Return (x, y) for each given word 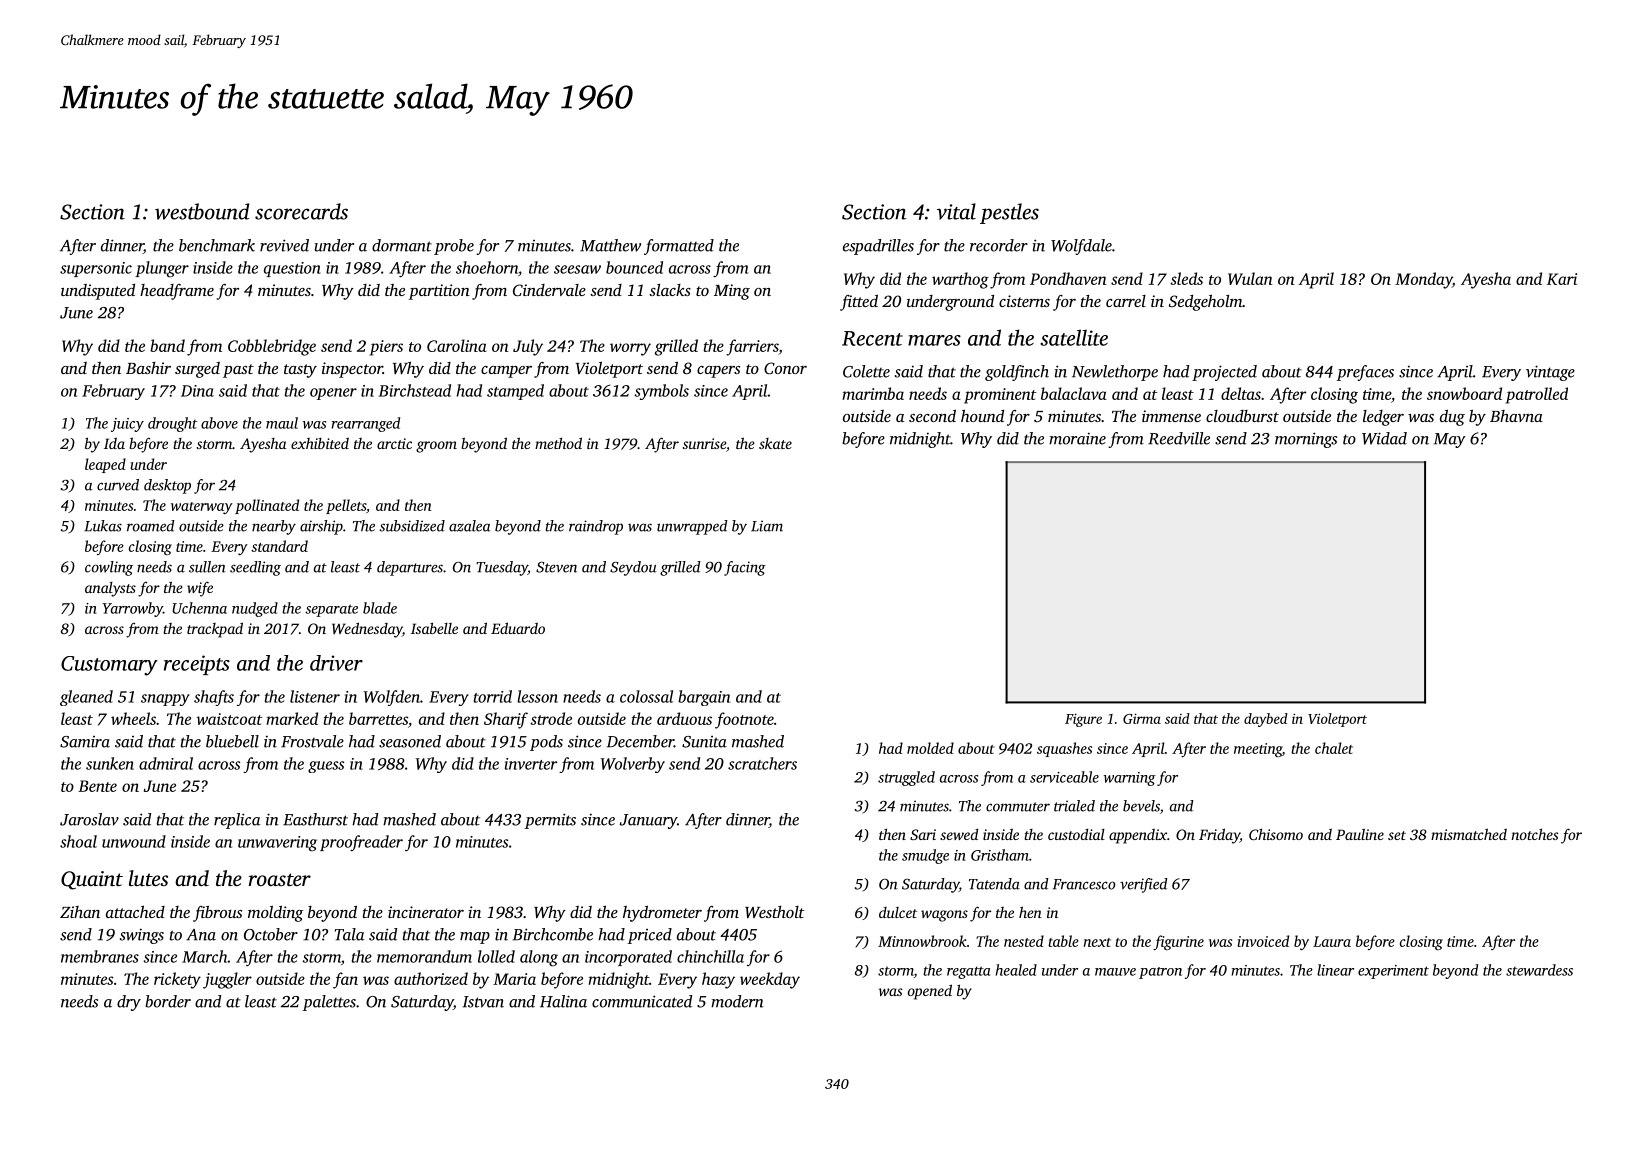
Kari (1562, 279)
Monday (1423, 280)
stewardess (1539, 970)
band (167, 345)
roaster (280, 879)
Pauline (1360, 834)
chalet (1334, 748)
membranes (100, 956)
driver (336, 663)
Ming (732, 292)
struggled (906, 778)
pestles (1009, 213)
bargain (704, 698)
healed (1016, 970)
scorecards (301, 211)
